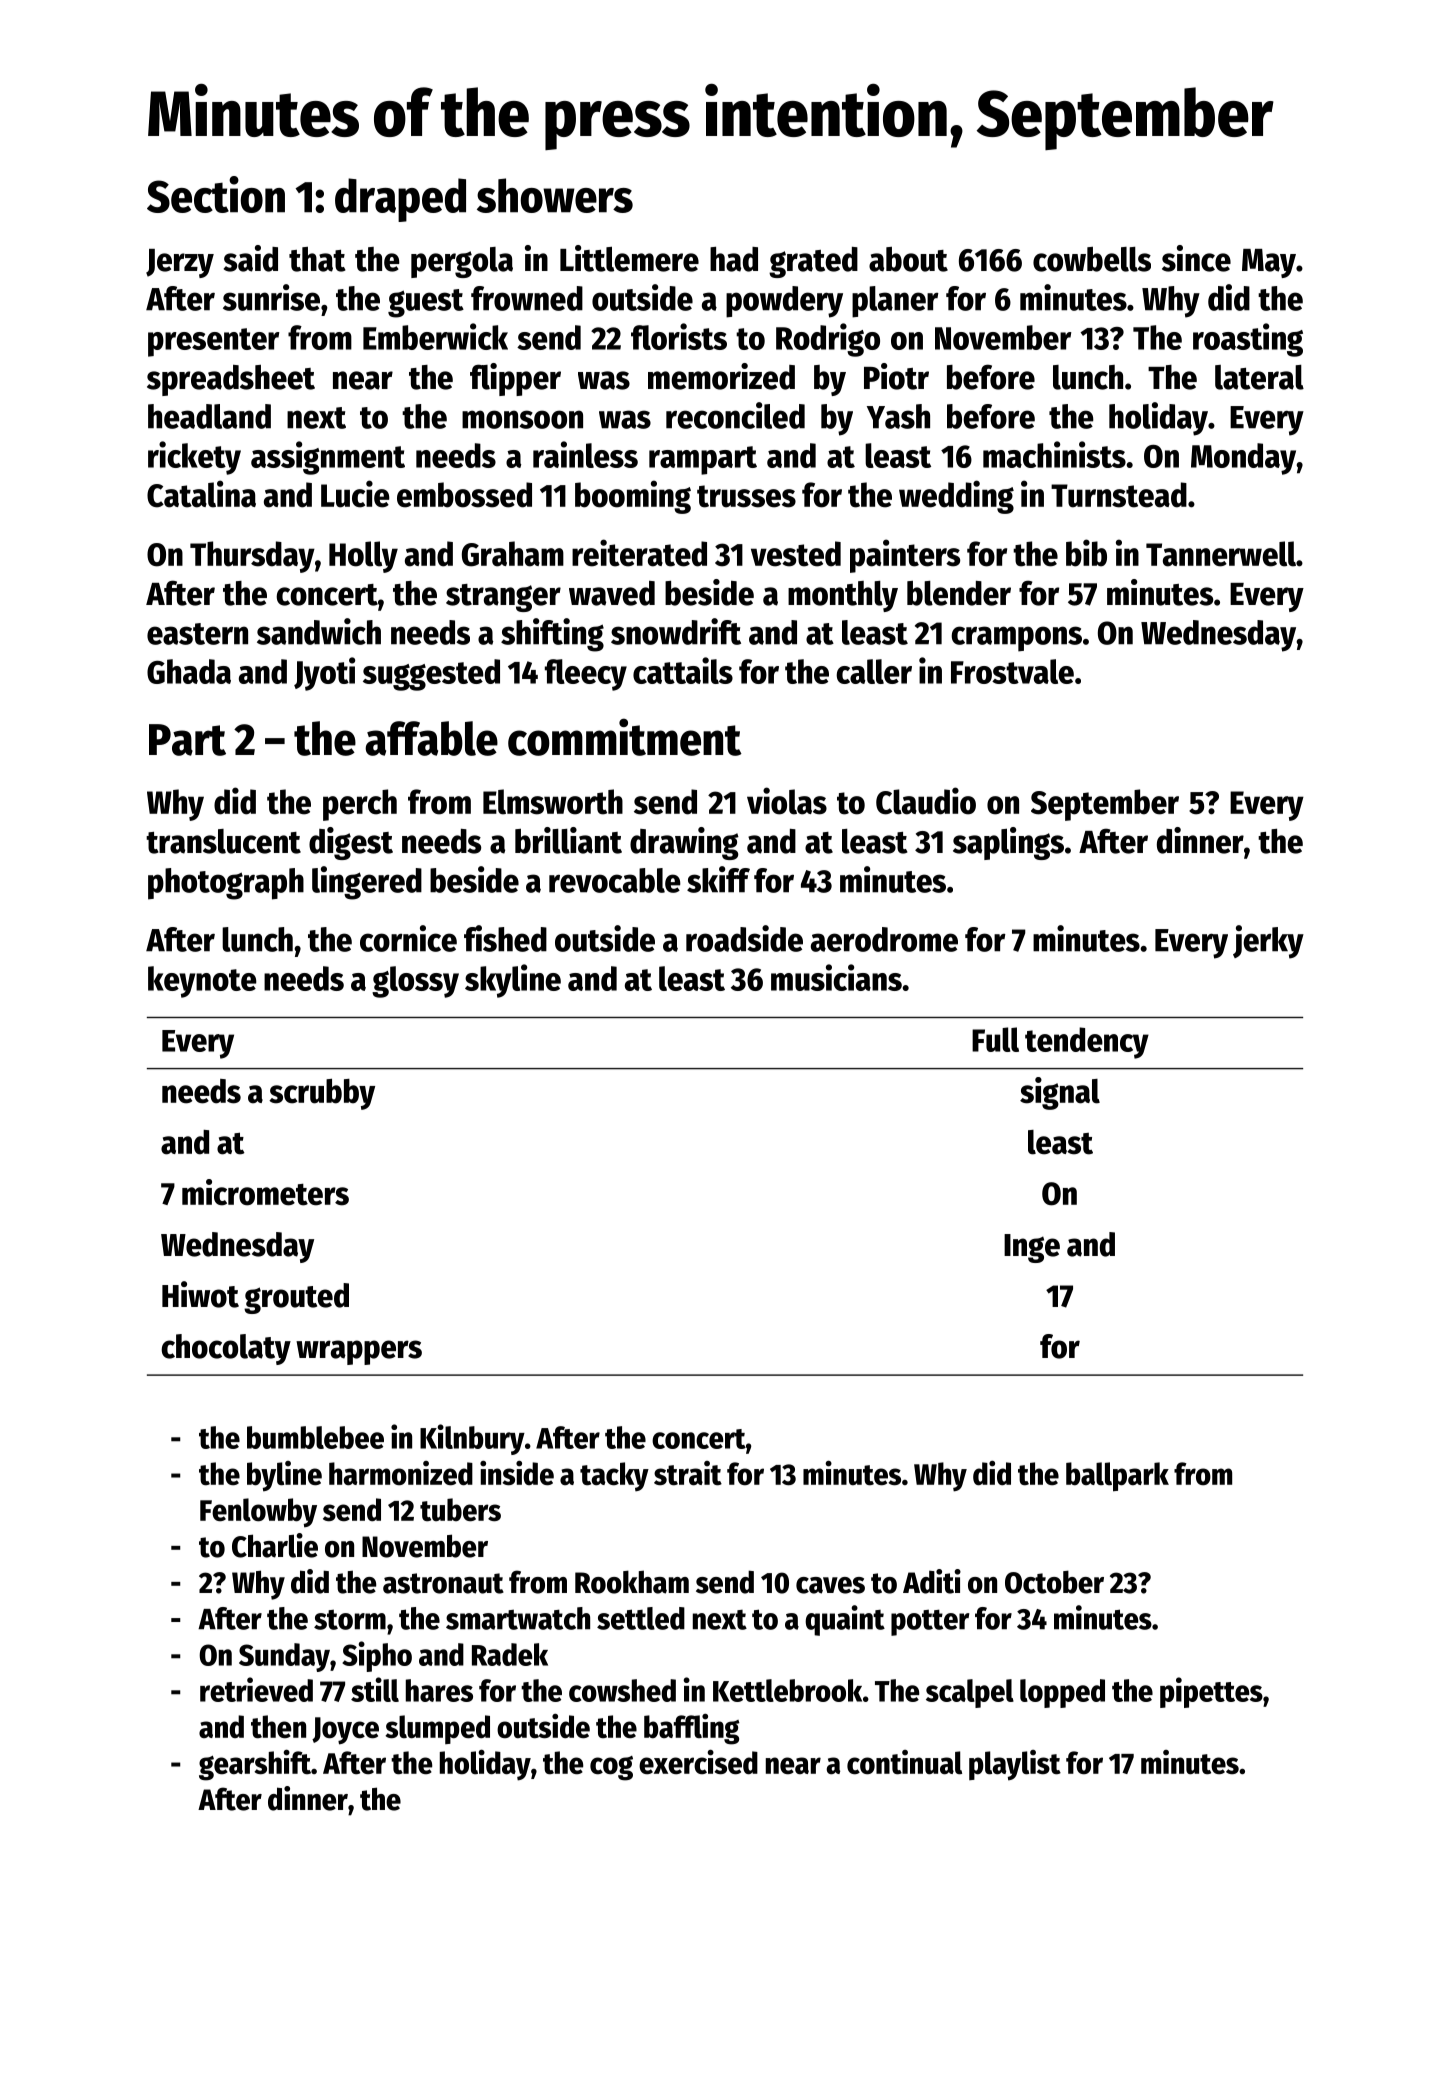 The image size is (1450, 2100). What do you see at coordinates (629, 258) in the screenshot?
I see `Littlemere` at bounding box center [629, 258].
